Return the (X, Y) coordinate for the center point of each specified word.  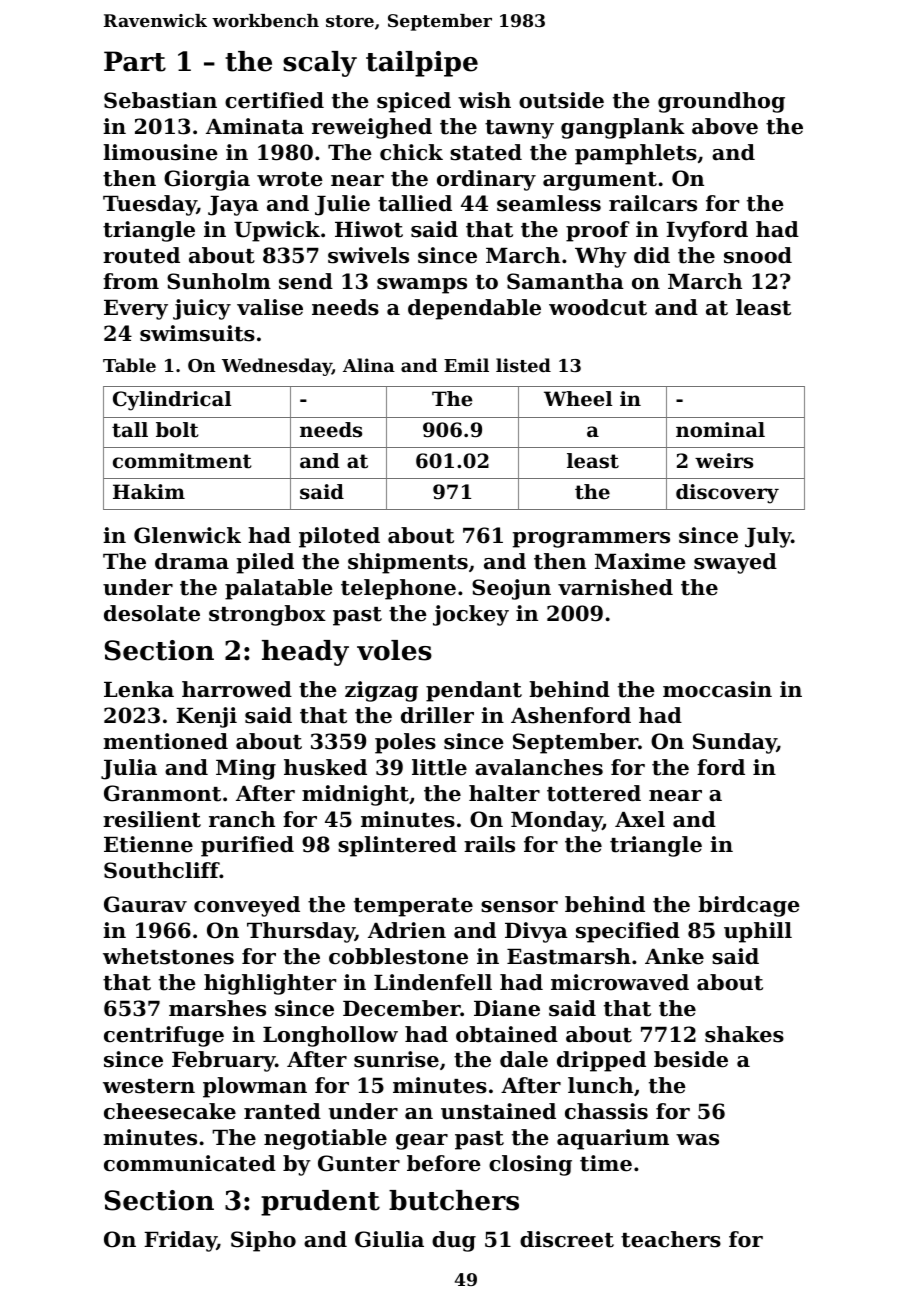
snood (758, 255)
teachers (671, 1239)
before (444, 1163)
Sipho (263, 1241)
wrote (290, 179)
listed (523, 365)
